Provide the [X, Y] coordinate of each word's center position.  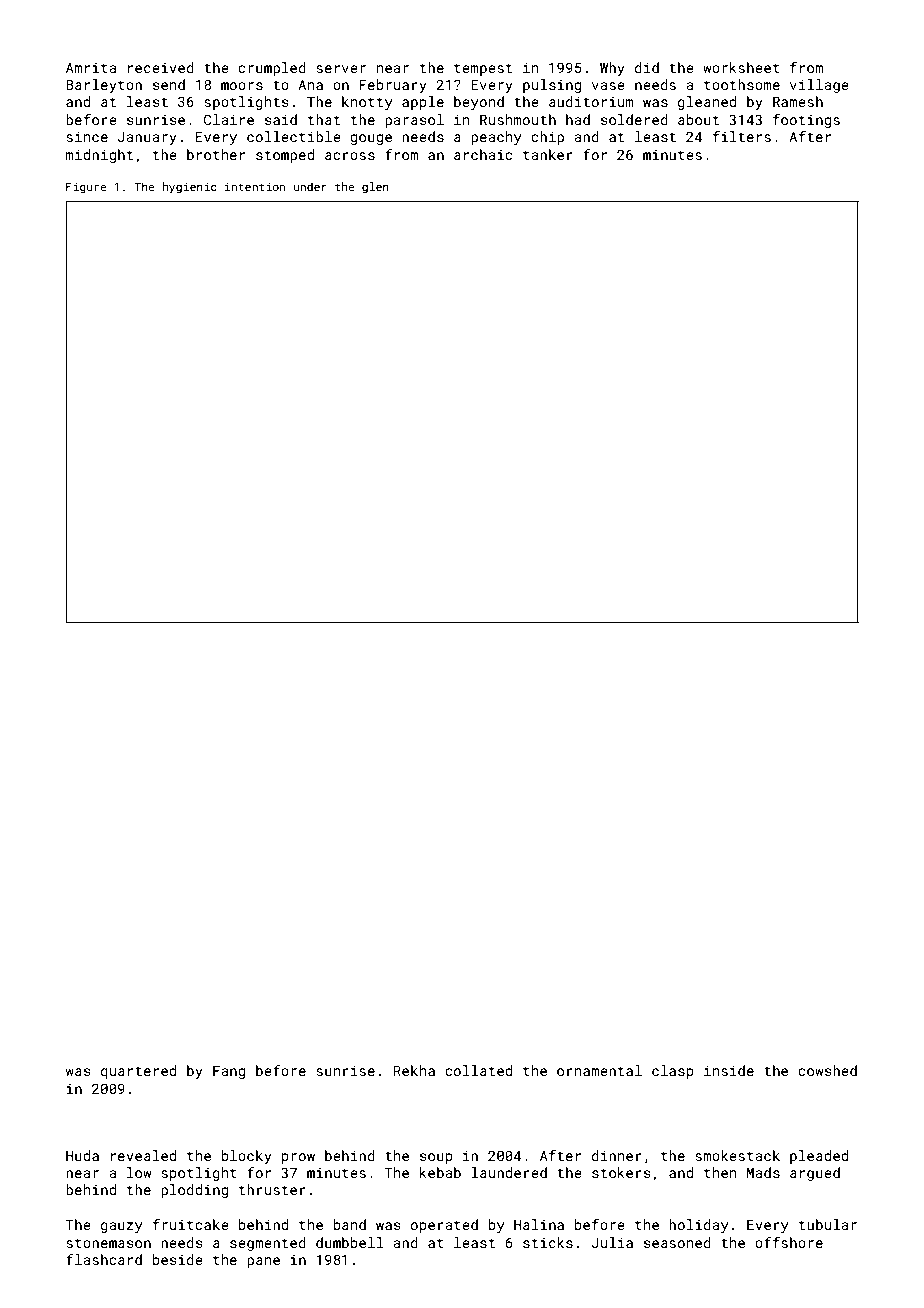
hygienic [190, 188]
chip [547, 138]
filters [742, 136]
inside [729, 1070]
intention [255, 187]
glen [375, 188]
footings [806, 121]
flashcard [104, 1259]
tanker [548, 154]
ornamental [599, 1070]
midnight [99, 156]
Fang [229, 1072]
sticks [548, 1242]
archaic [483, 154]
